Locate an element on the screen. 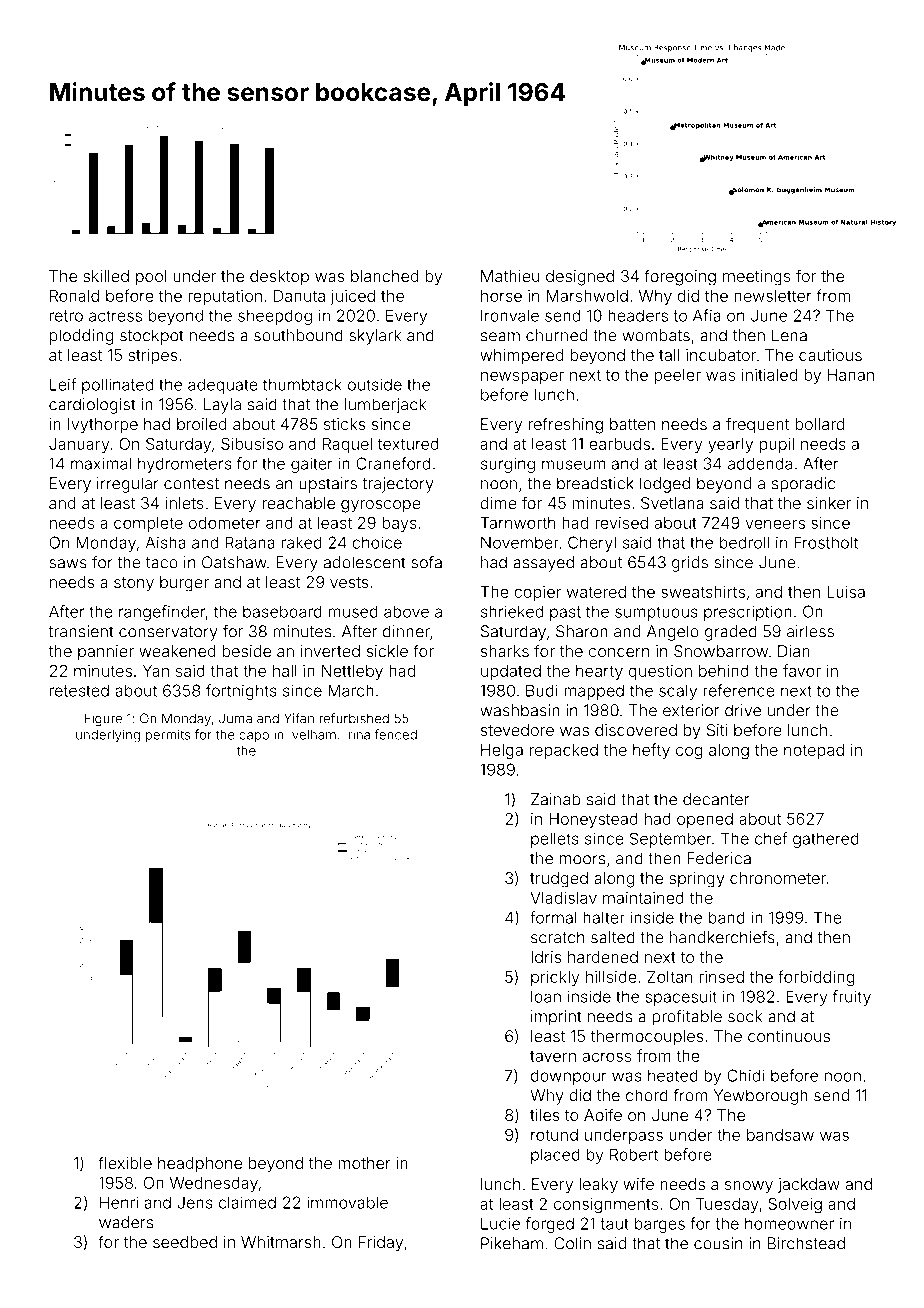 This screenshot has height=1308, width=924. flexible is located at coordinates (125, 1162).
